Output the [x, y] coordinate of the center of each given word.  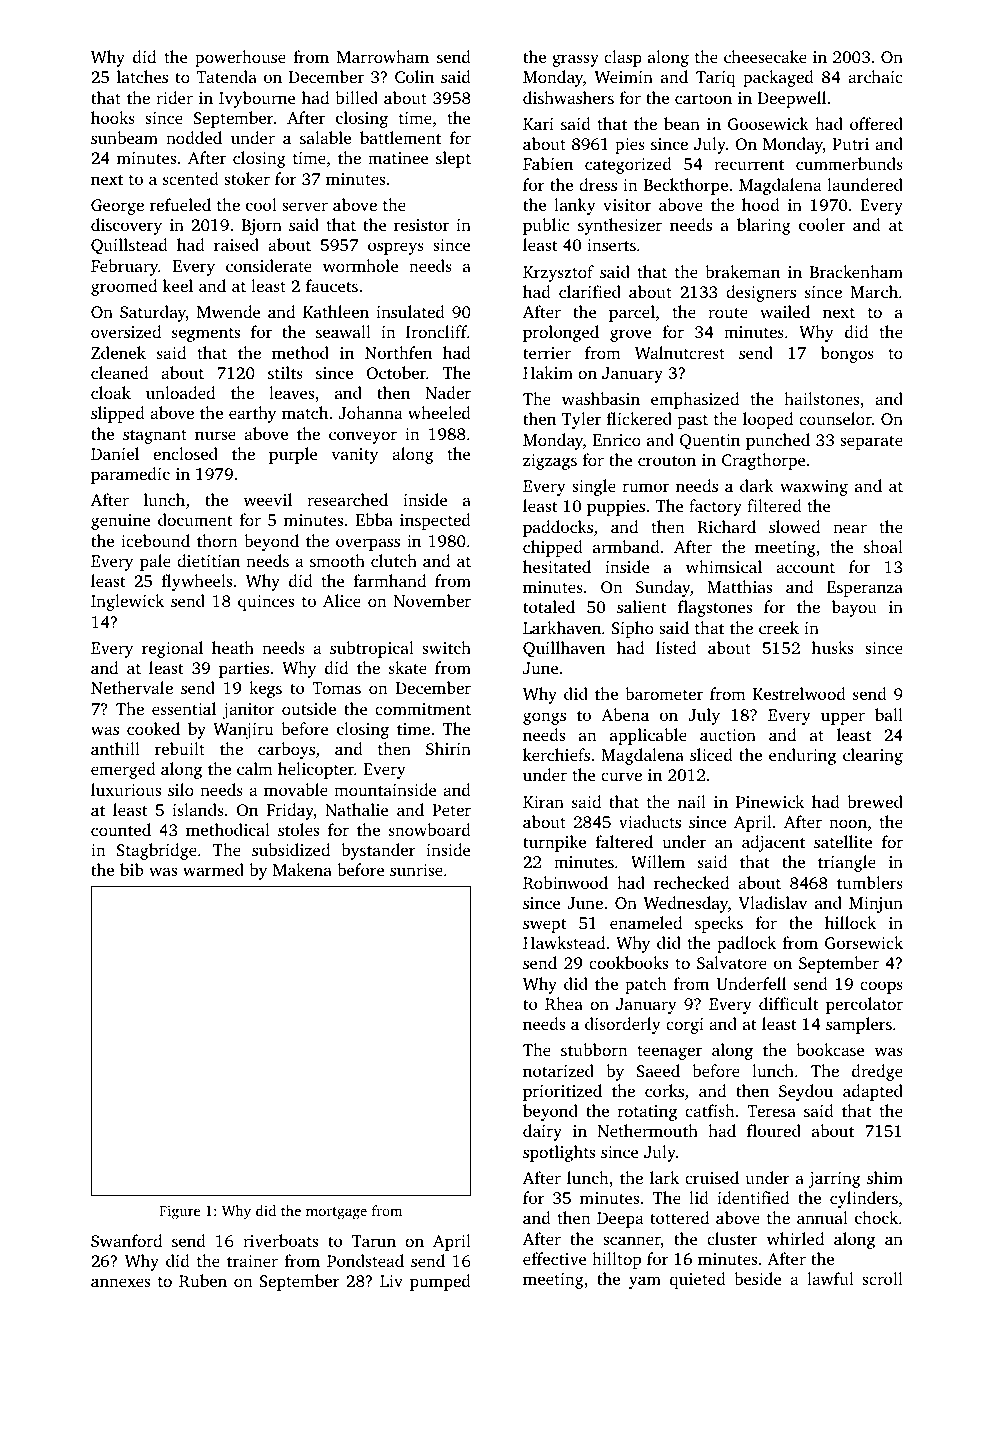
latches [142, 76]
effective [555, 1258]
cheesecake [765, 56]
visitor [627, 205]
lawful [830, 1278]
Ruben [203, 1281]
